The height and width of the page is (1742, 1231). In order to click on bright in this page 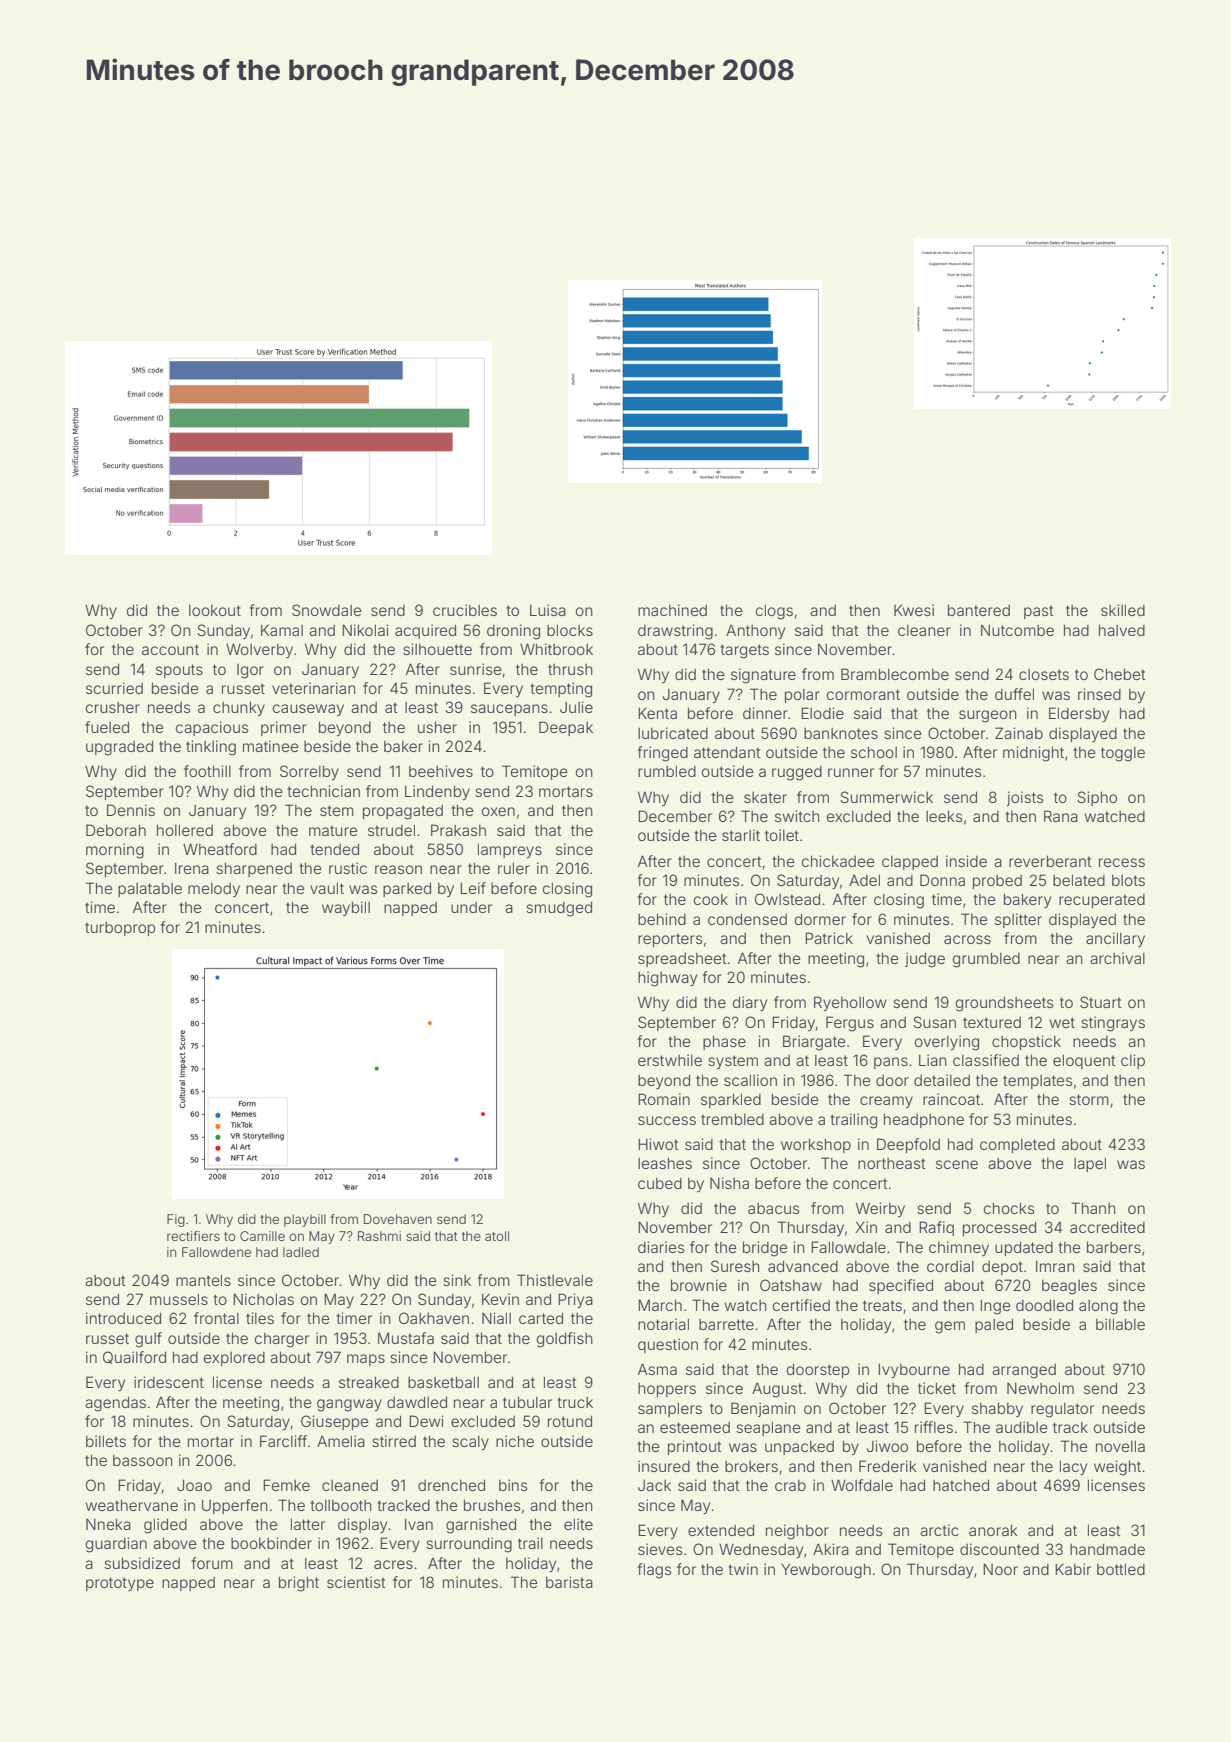, I will do `click(299, 1584)`.
